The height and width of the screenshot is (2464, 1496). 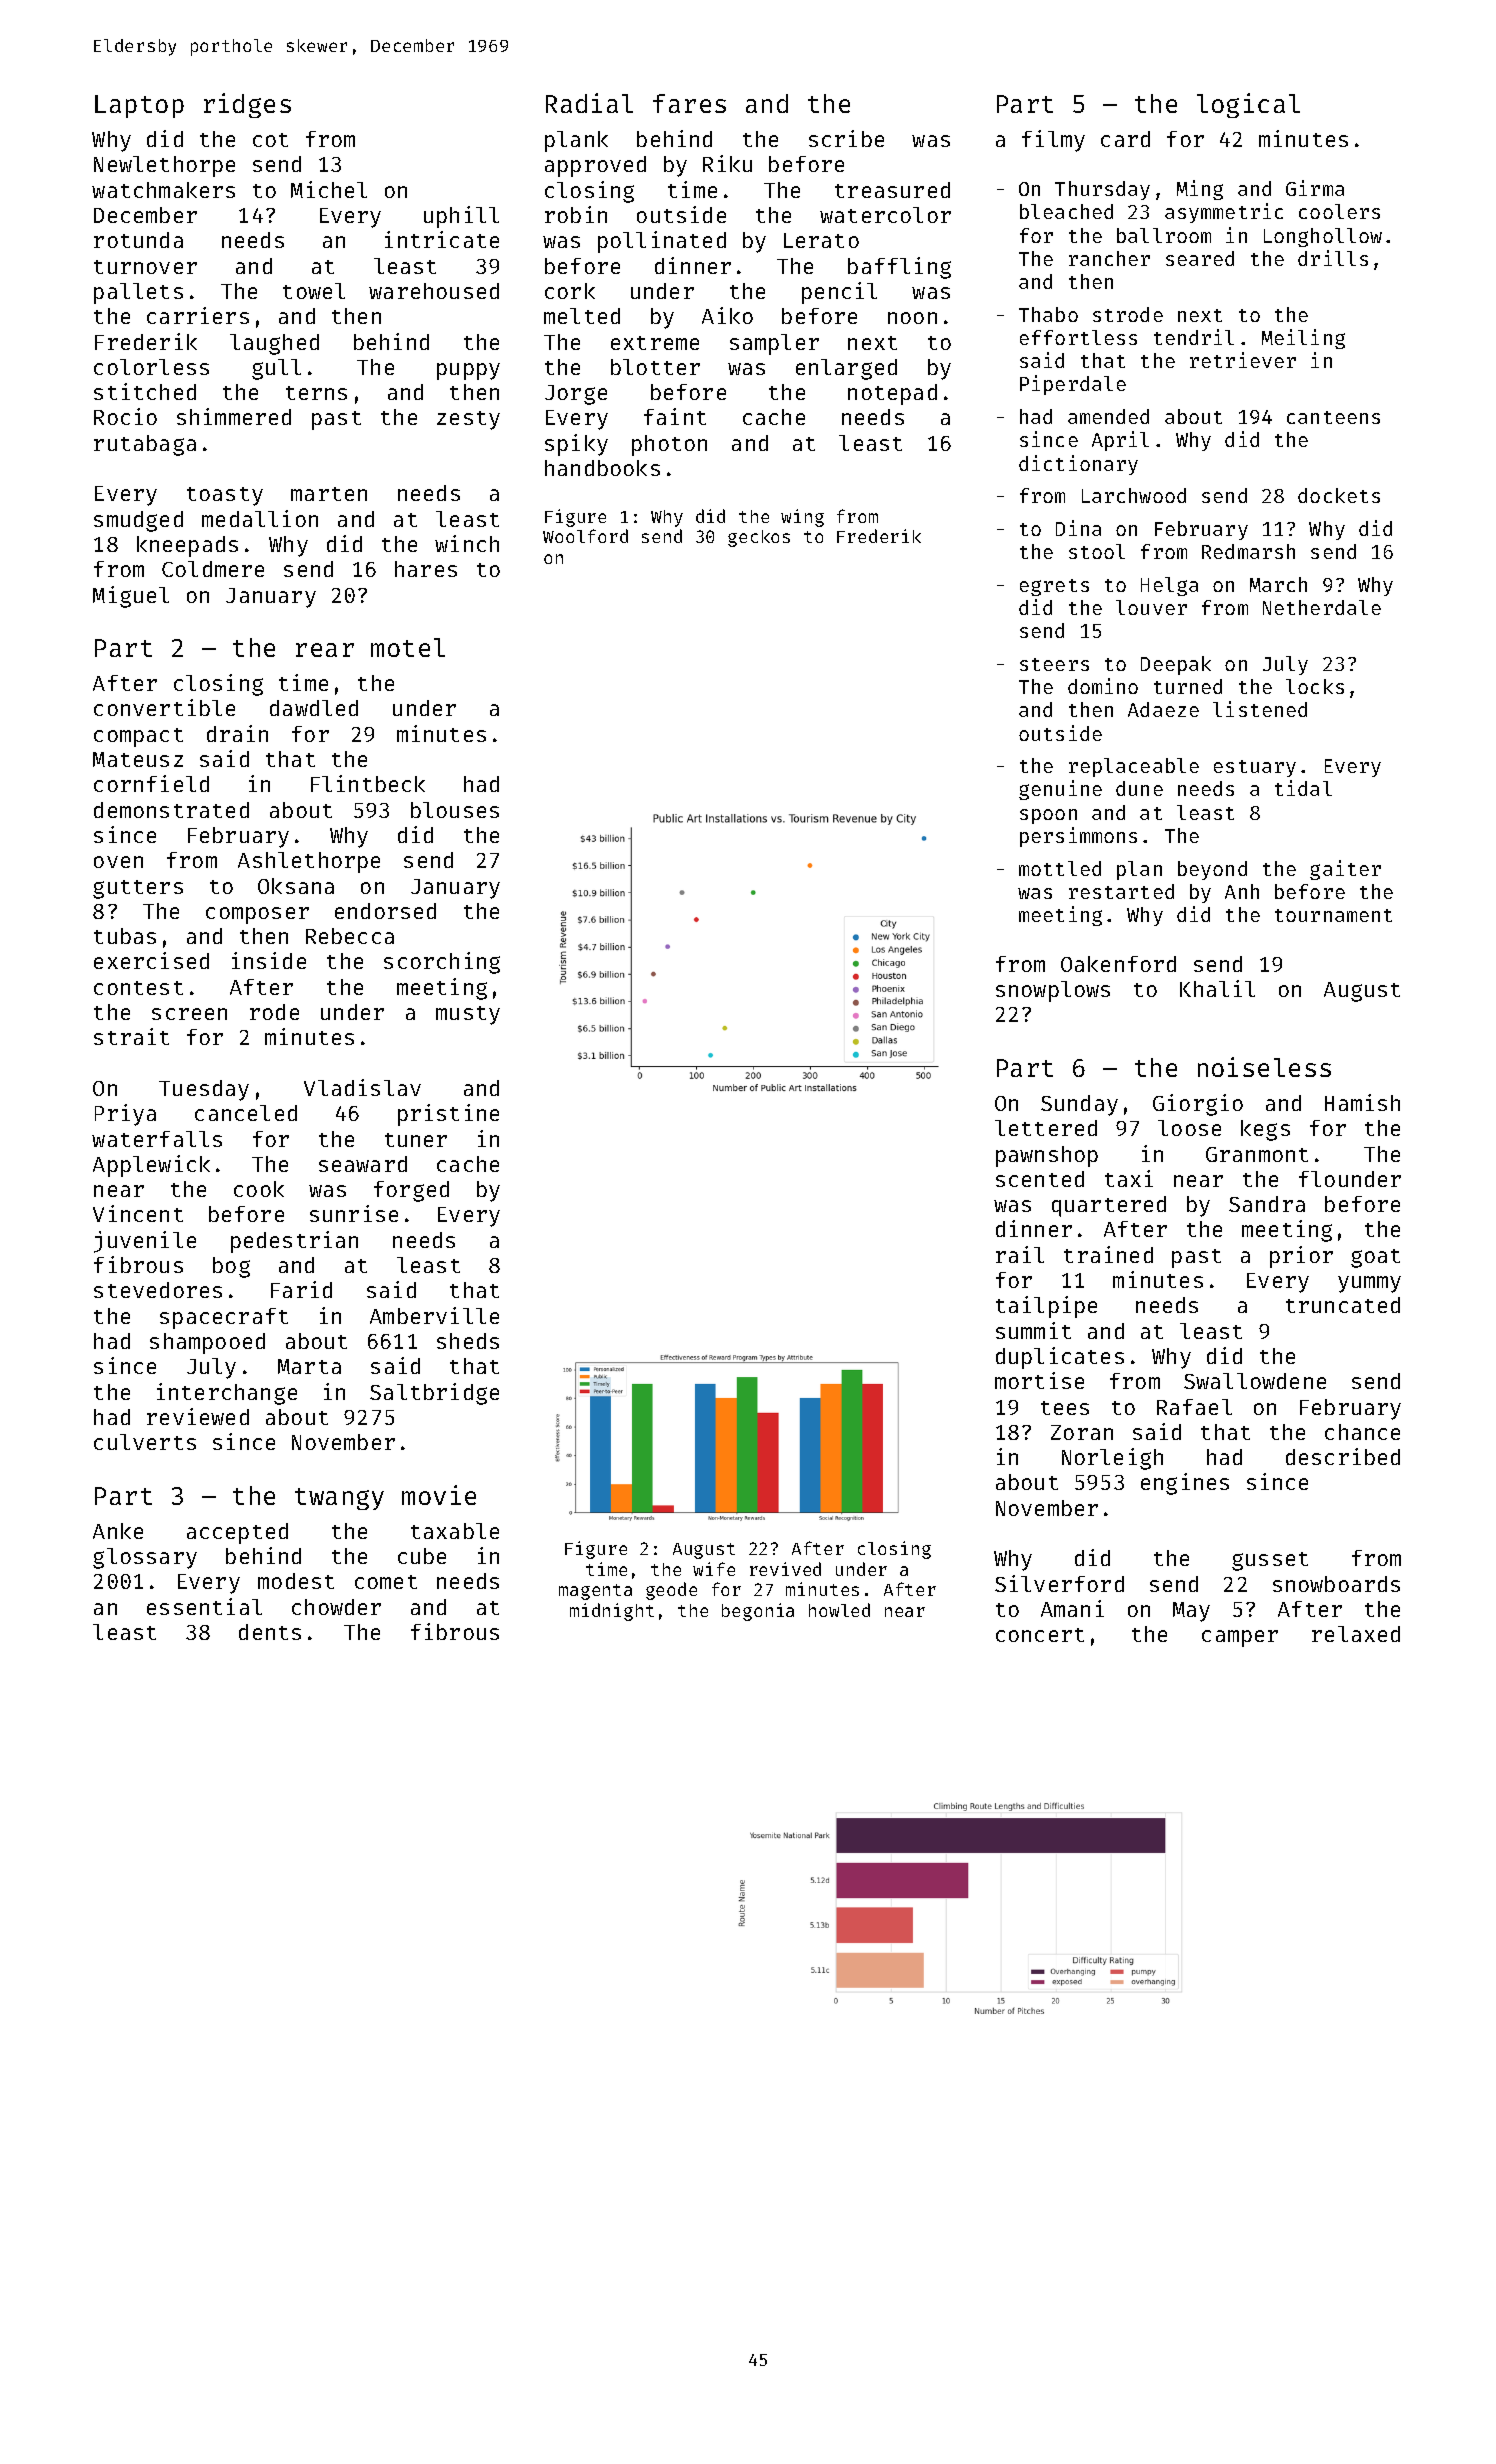 What do you see at coordinates (224, 1318) in the screenshot?
I see `spacecraft` at bounding box center [224, 1318].
